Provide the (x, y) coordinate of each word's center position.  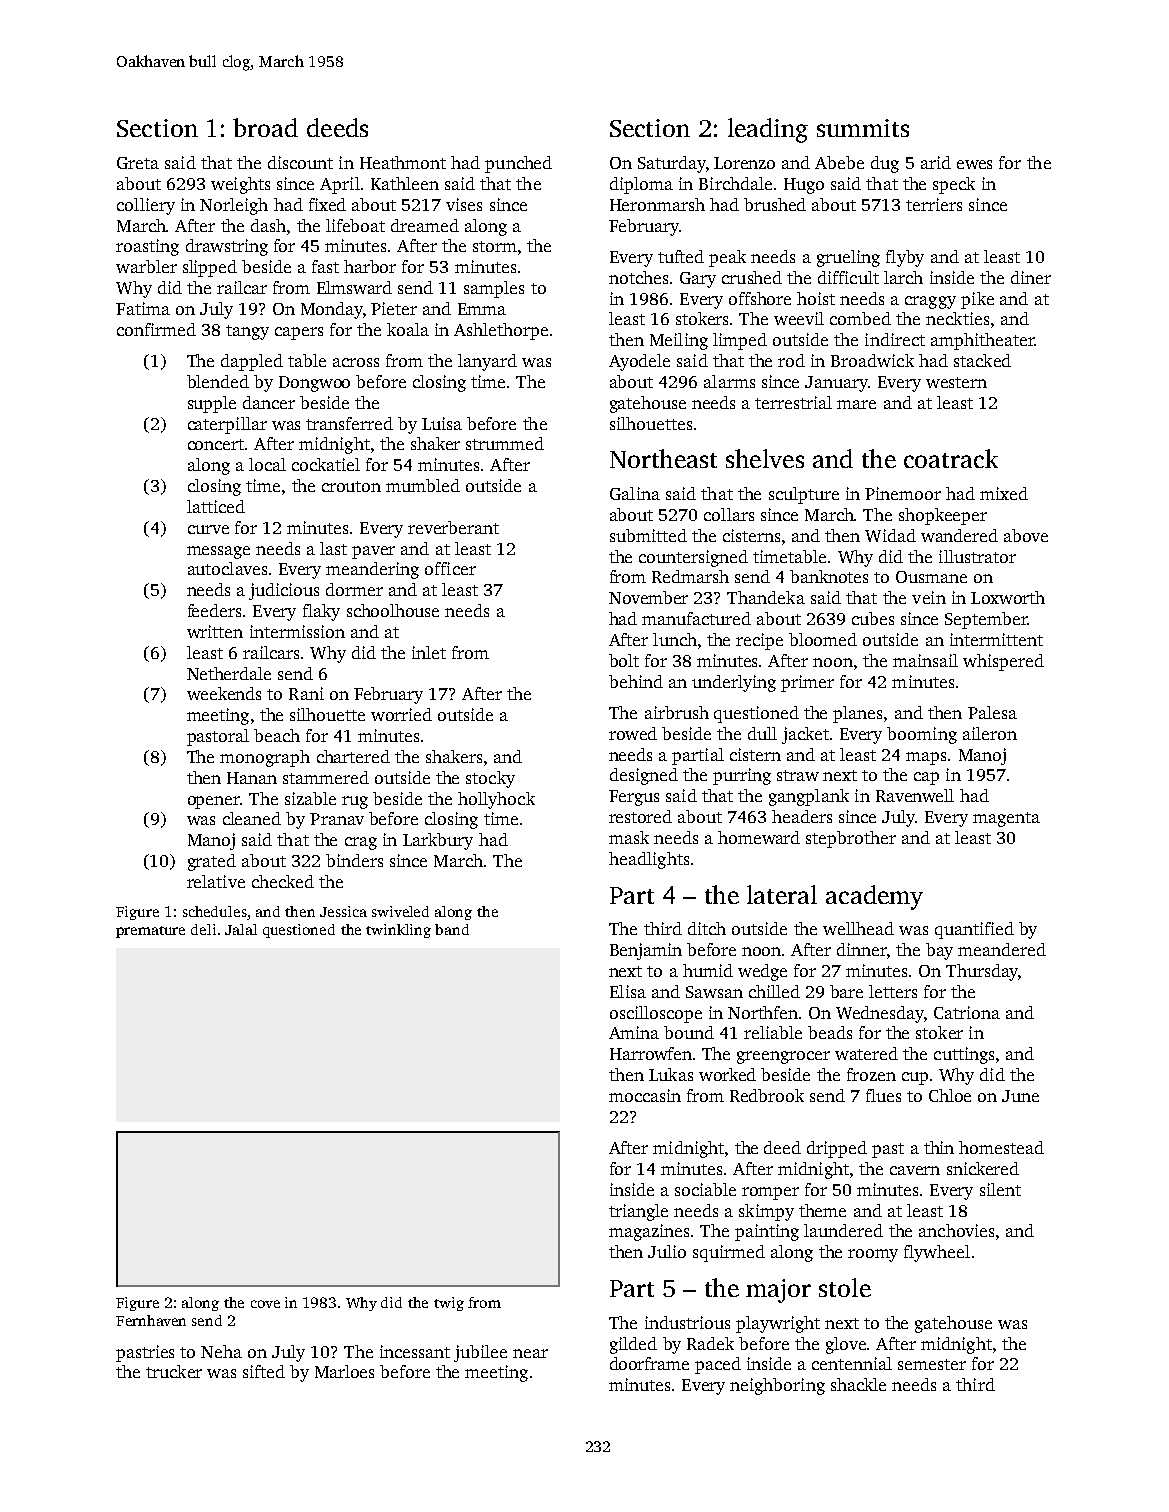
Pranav (337, 819)
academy (874, 897)
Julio (667, 1251)
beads (830, 1032)
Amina (634, 1032)
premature (150, 932)
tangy (247, 332)
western (956, 382)
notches (638, 277)
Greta (138, 163)
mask (629, 837)
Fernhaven (151, 1320)
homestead (1001, 1147)
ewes (974, 164)
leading (768, 130)
